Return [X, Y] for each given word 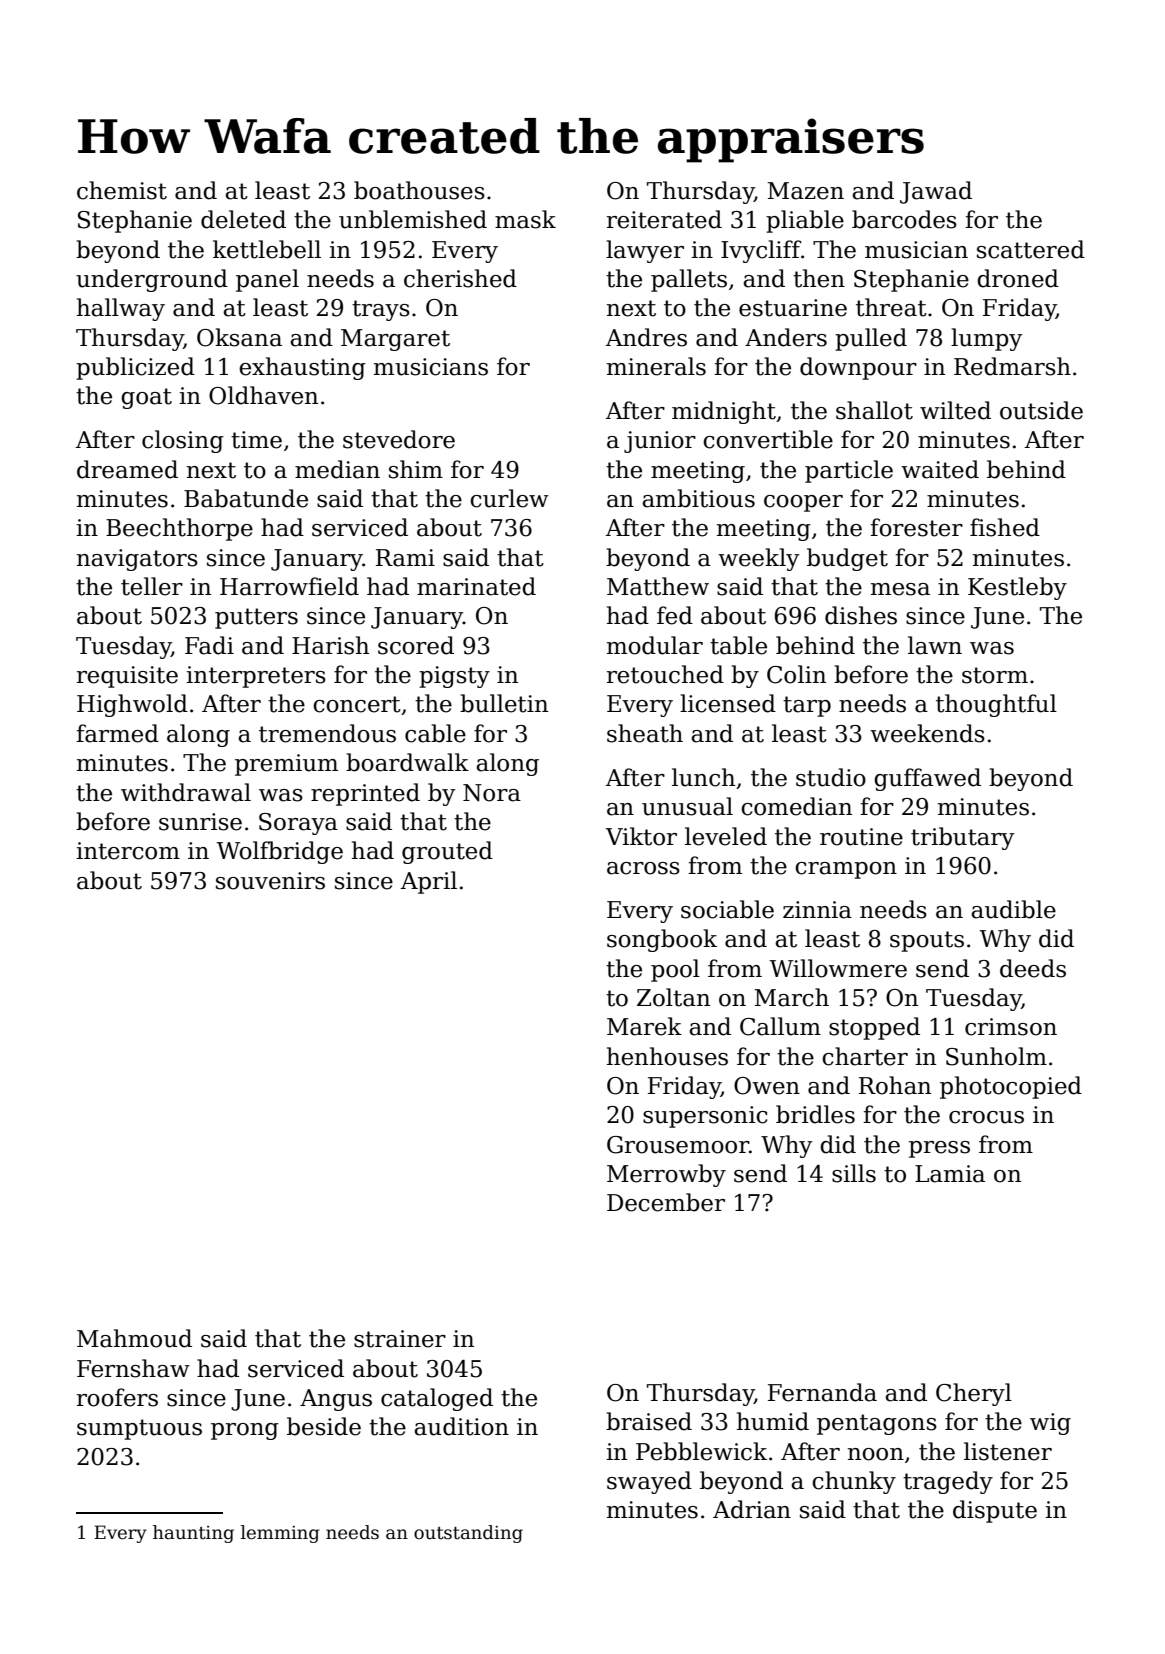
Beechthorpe [179, 529]
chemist [122, 190]
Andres [646, 337]
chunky [854, 1482]
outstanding [468, 1534]
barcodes [904, 219]
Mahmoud [134, 1338]
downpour [858, 368]
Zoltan [673, 997]
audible [1013, 909]
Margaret [395, 340]
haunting [193, 1534]
